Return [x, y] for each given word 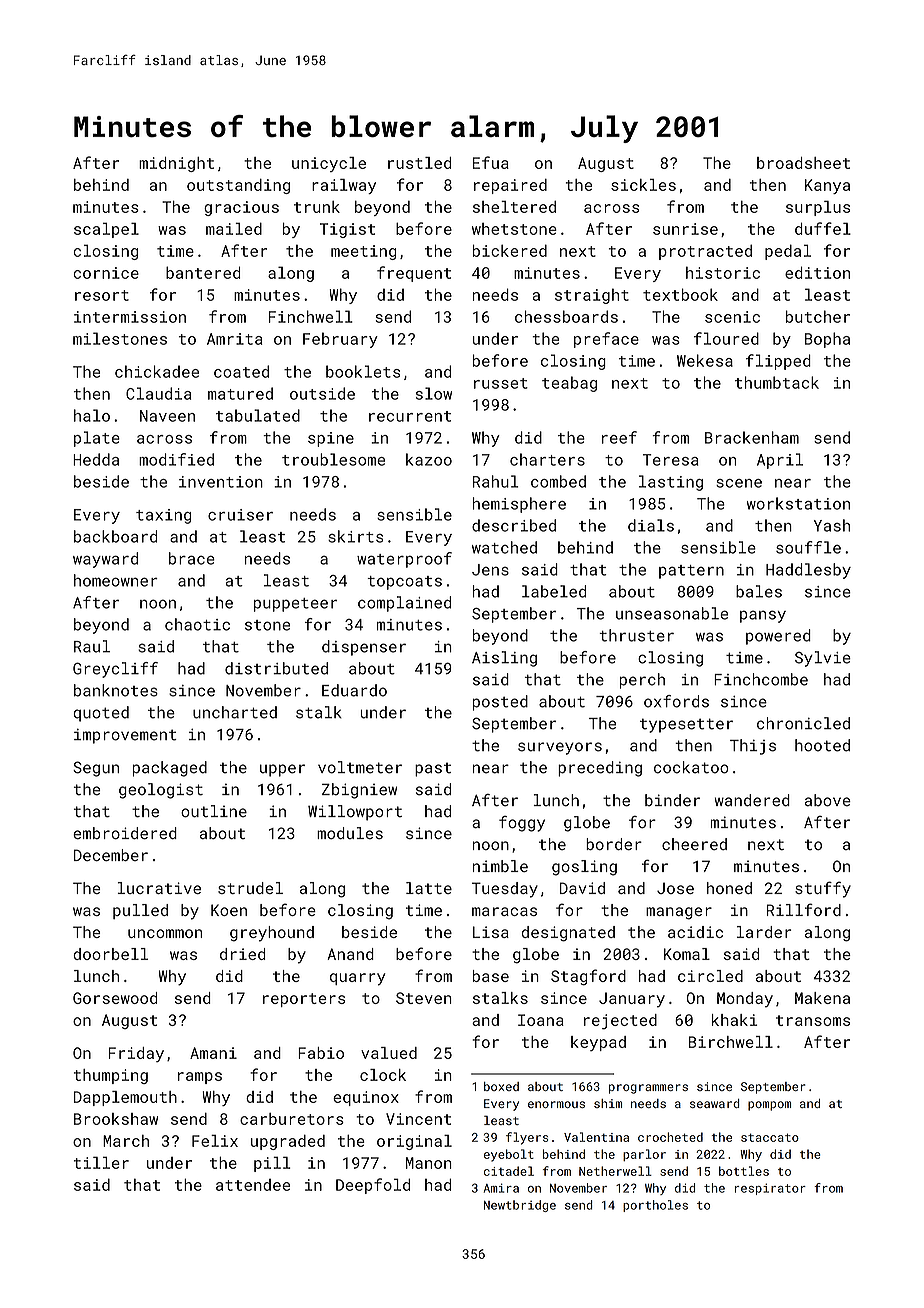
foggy [522, 824]
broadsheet [803, 163]
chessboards [566, 316]
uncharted [235, 712]
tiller [101, 1162]
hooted [822, 745]
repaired [510, 186]
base [491, 976]
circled [710, 976]
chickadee [157, 371]
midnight [176, 164]
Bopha [827, 340]
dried [242, 954]
